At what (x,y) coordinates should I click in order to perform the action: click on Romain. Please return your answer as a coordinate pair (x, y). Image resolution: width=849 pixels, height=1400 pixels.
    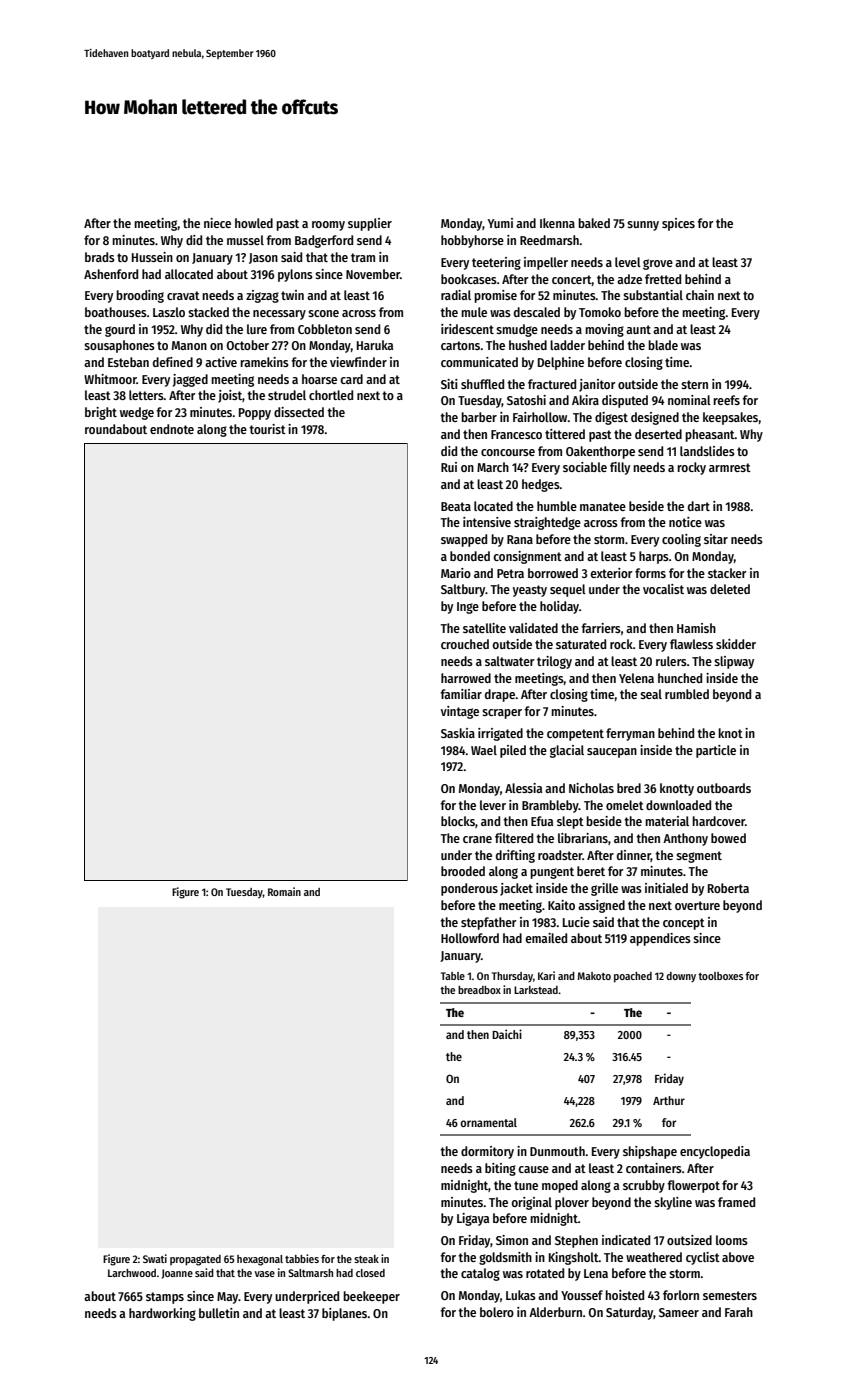
    Looking at the image, I should click on (284, 891).
